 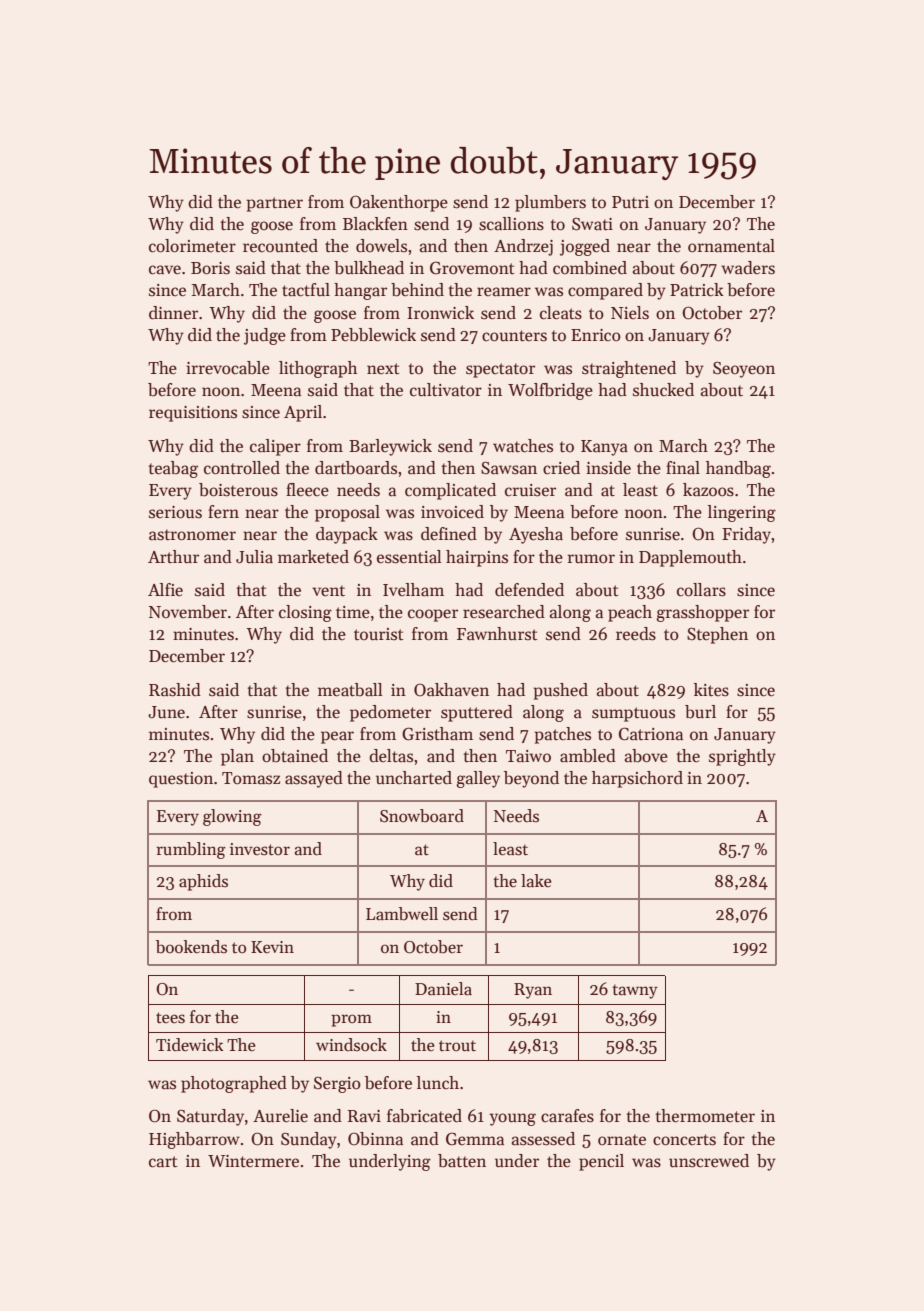 I want to click on closing, so click(x=305, y=613).
